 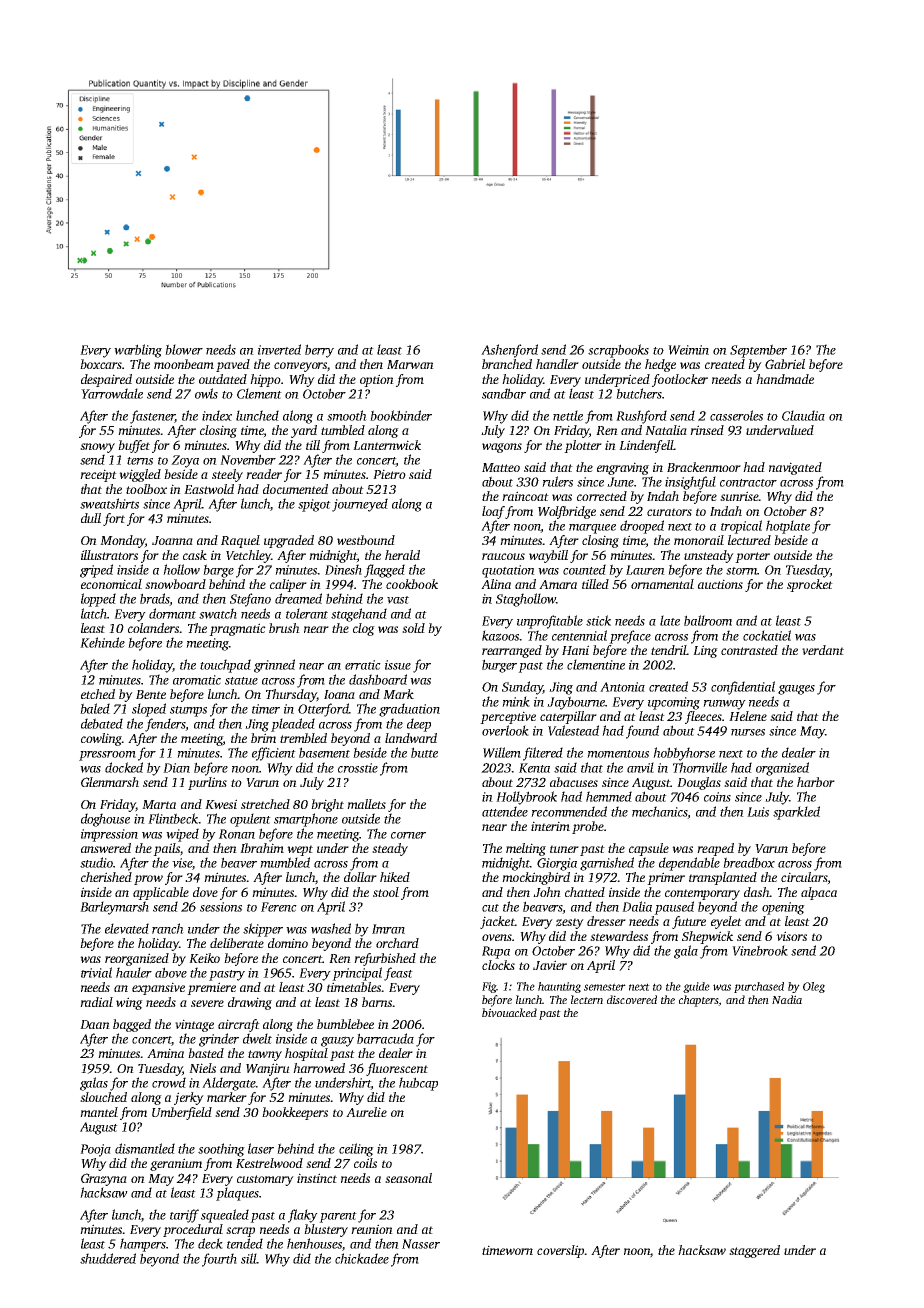 What do you see at coordinates (700, 767) in the screenshot?
I see `Thornville` at bounding box center [700, 767].
